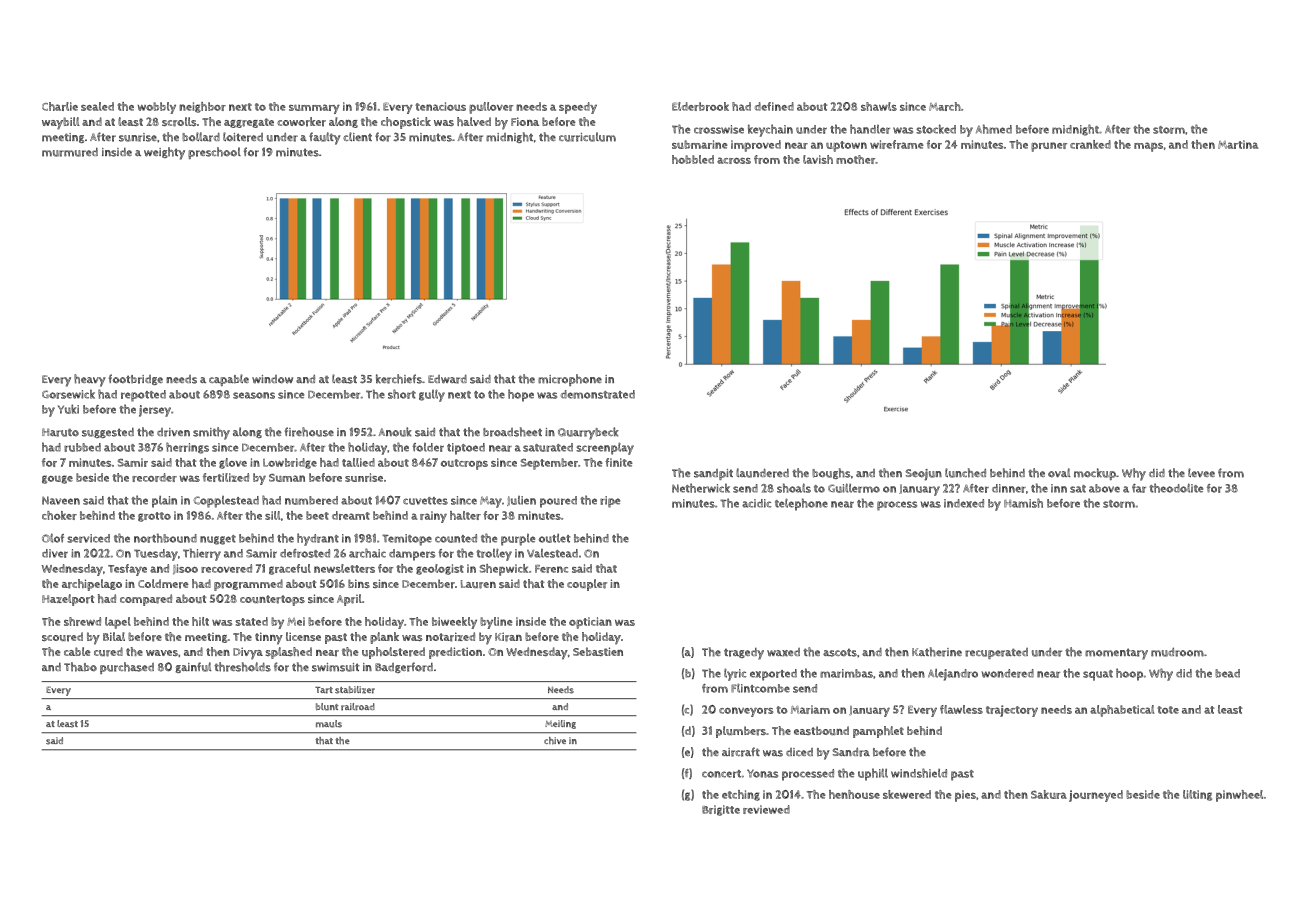  What do you see at coordinates (766, 809) in the screenshot?
I see `reviewed` at bounding box center [766, 809].
